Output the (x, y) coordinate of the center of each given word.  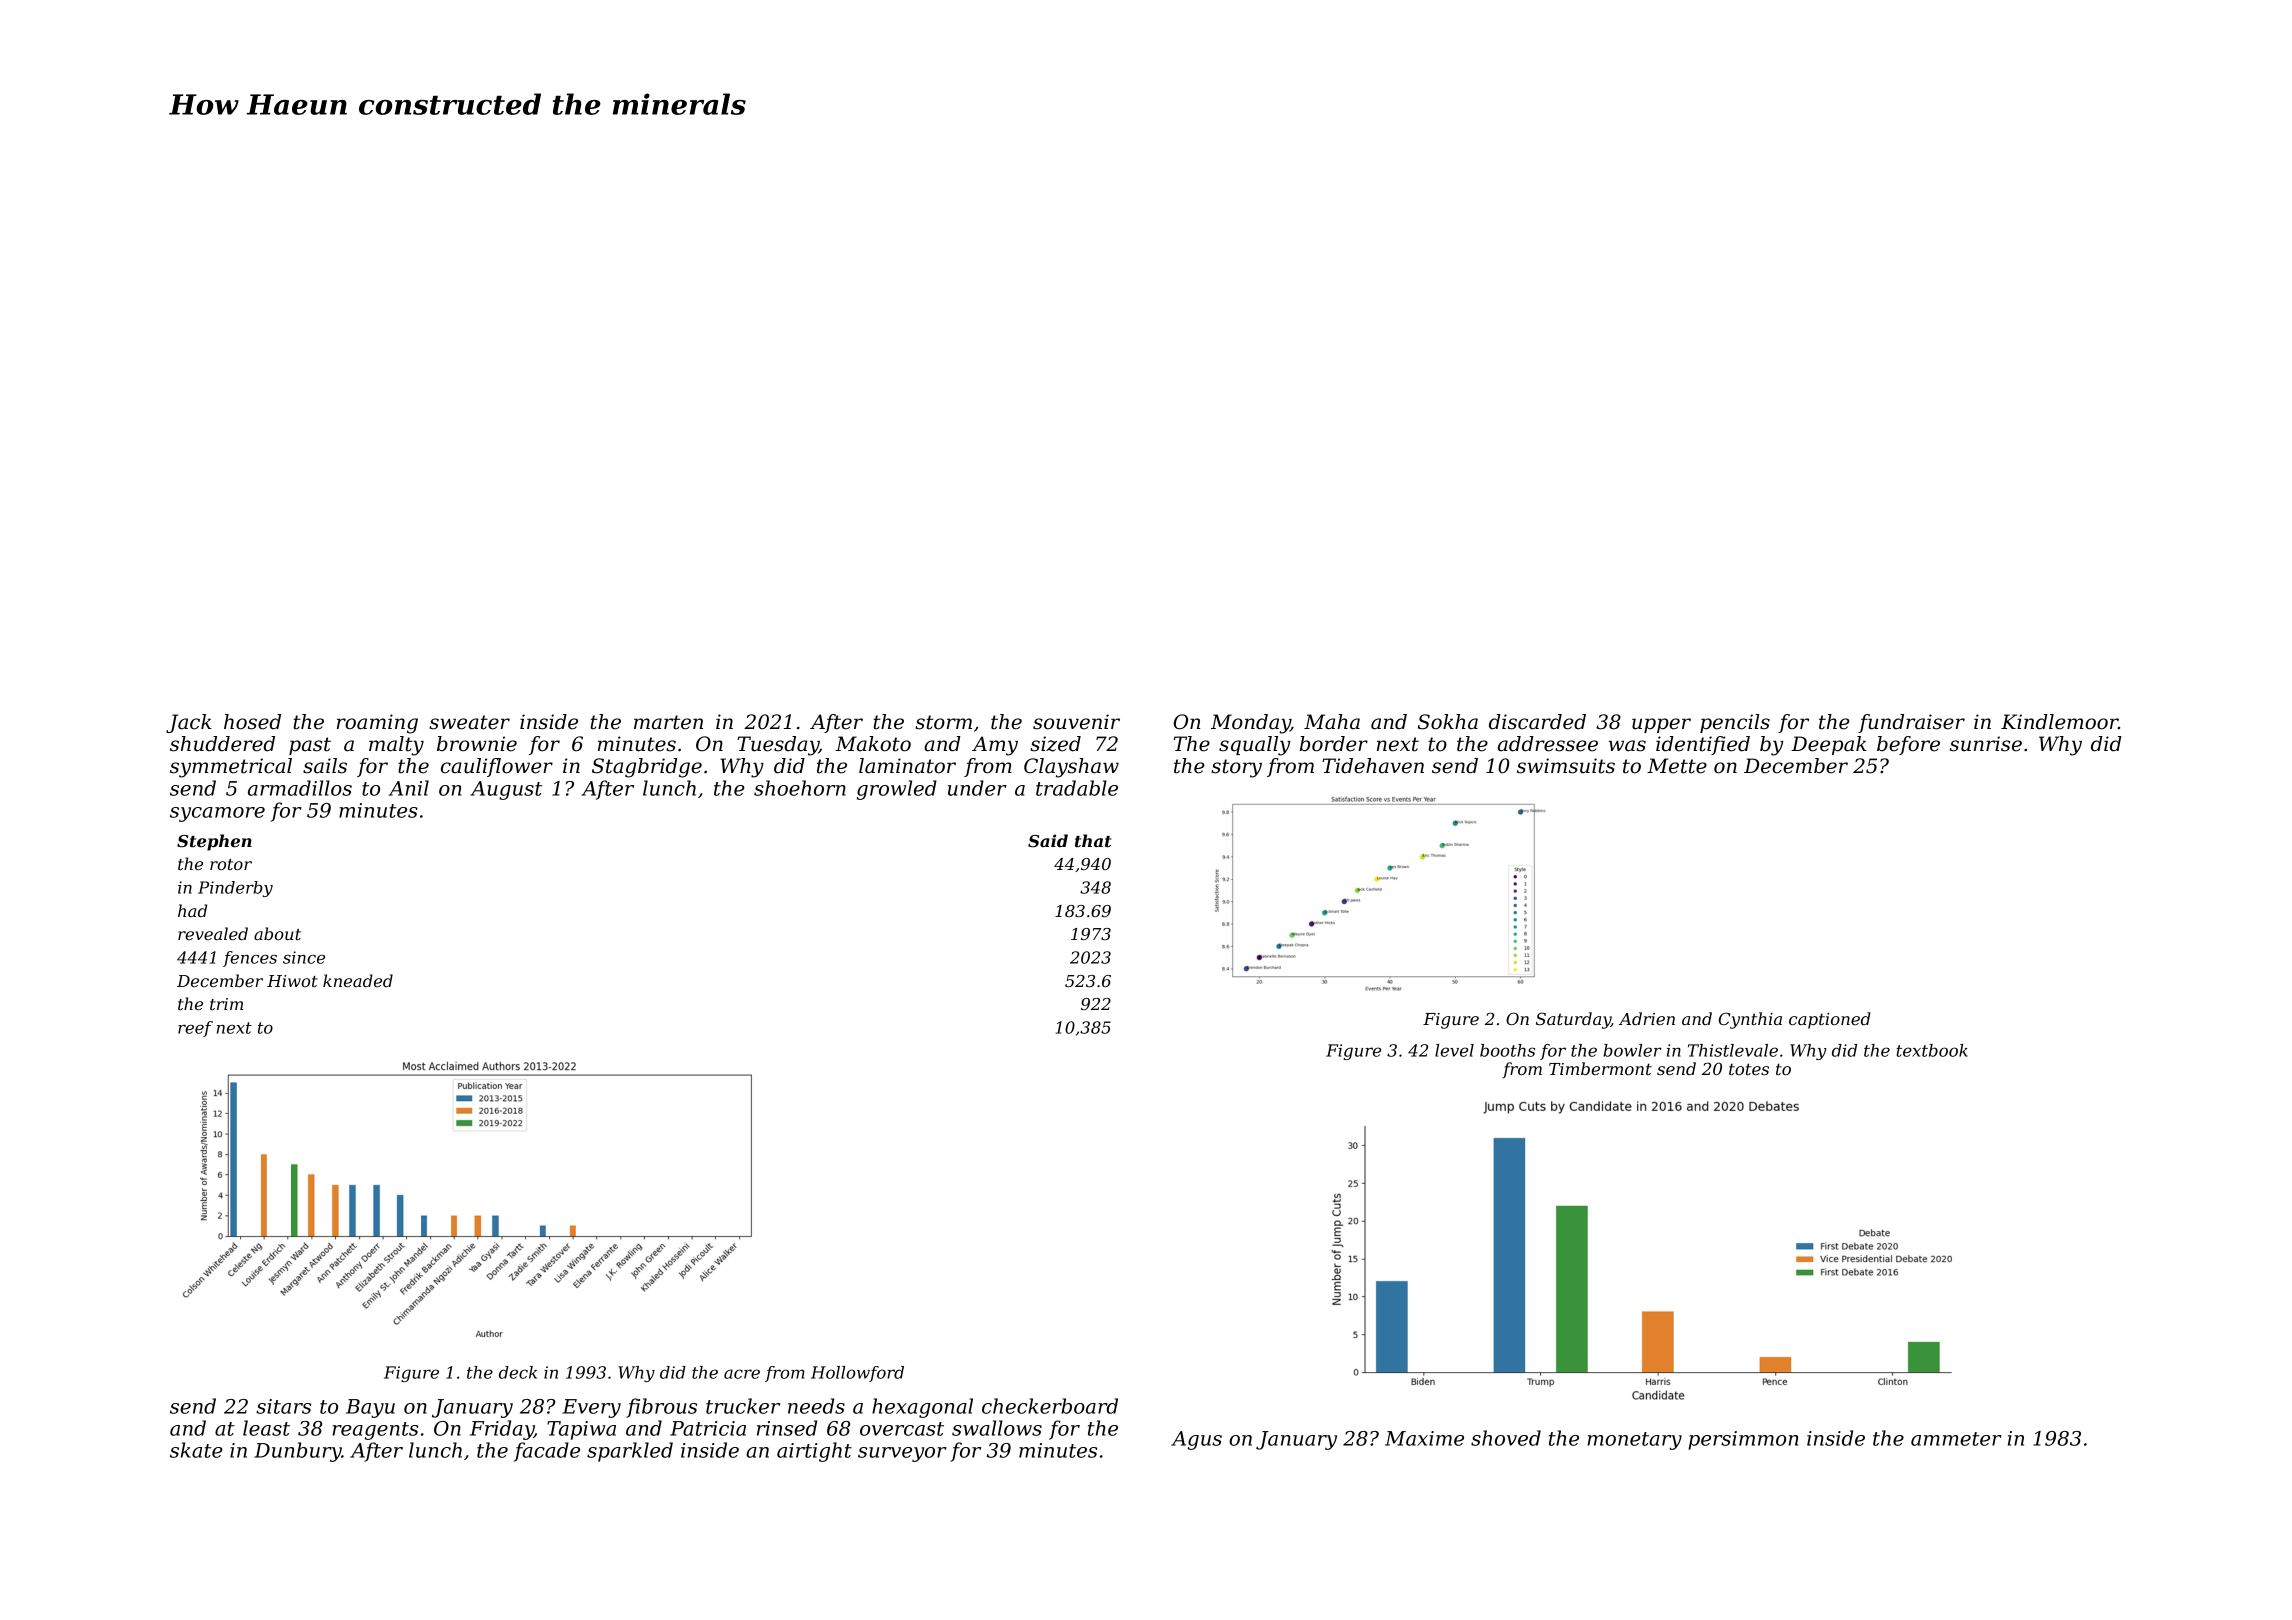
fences (250, 959)
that (1093, 840)
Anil (409, 788)
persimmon (1743, 1440)
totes (1749, 1069)
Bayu (370, 1408)
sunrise (1986, 744)
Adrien (1647, 1018)
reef (195, 1029)
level (1454, 1050)
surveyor (902, 1454)
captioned (1830, 1020)
